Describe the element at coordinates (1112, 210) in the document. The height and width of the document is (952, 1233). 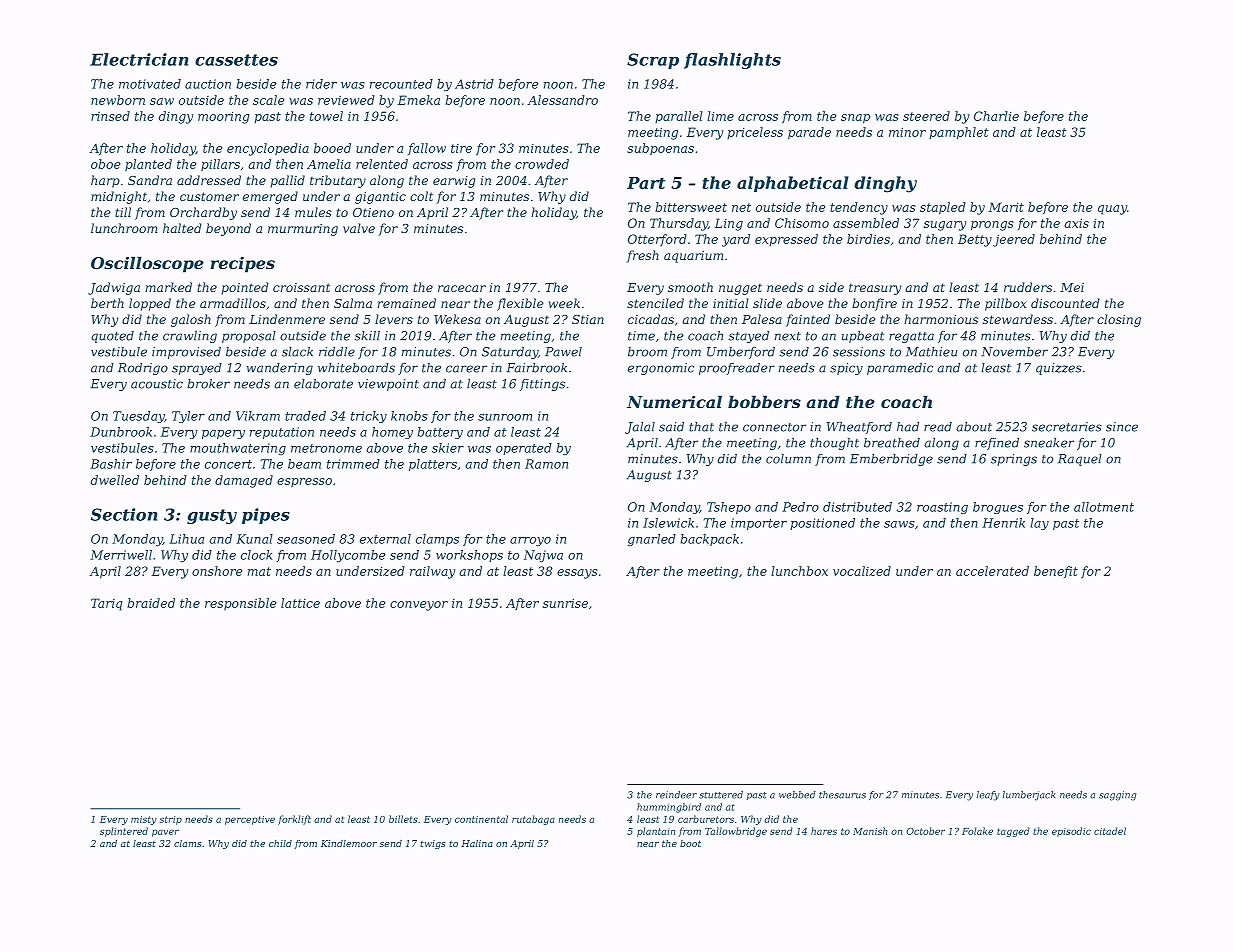
I see `quay` at that location.
